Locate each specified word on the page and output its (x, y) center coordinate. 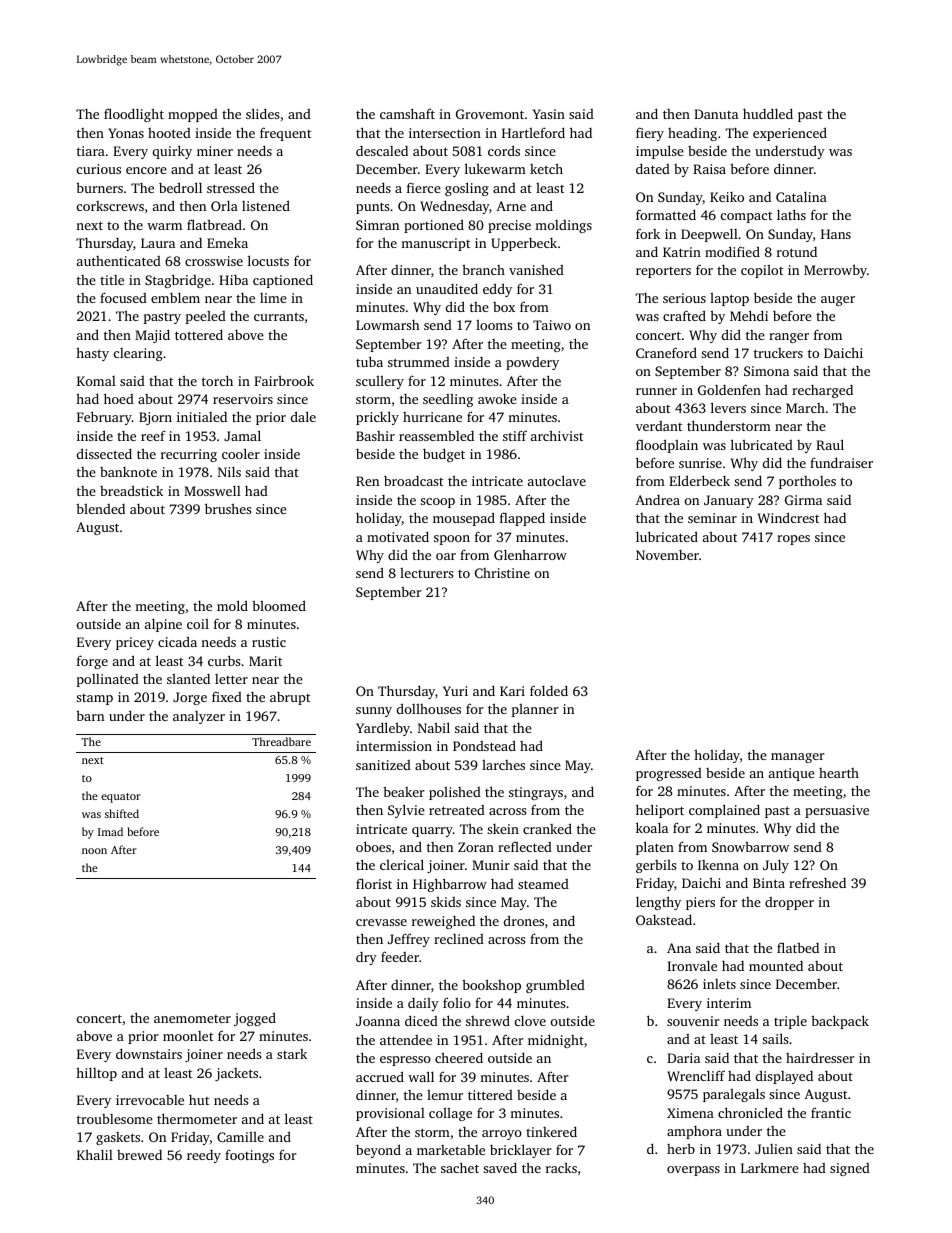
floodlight (134, 115)
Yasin (549, 114)
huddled (768, 113)
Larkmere (770, 1167)
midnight (556, 1041)
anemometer (192, 1019)
